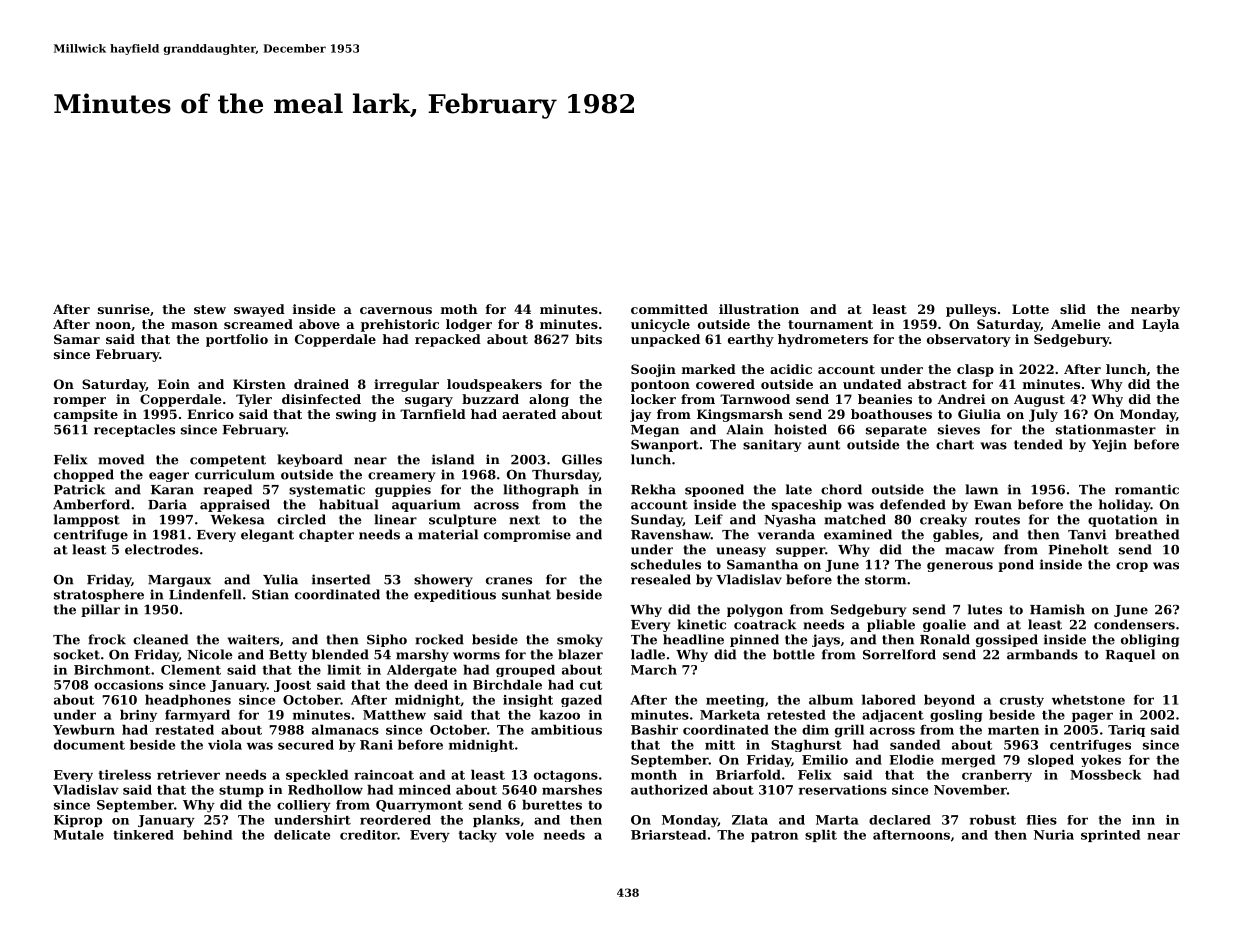 The width and height of the screenshot is (1233, 952). Describe the element at coordinates (79, 835) in the screenshot. I see `Mutale` at that location.
